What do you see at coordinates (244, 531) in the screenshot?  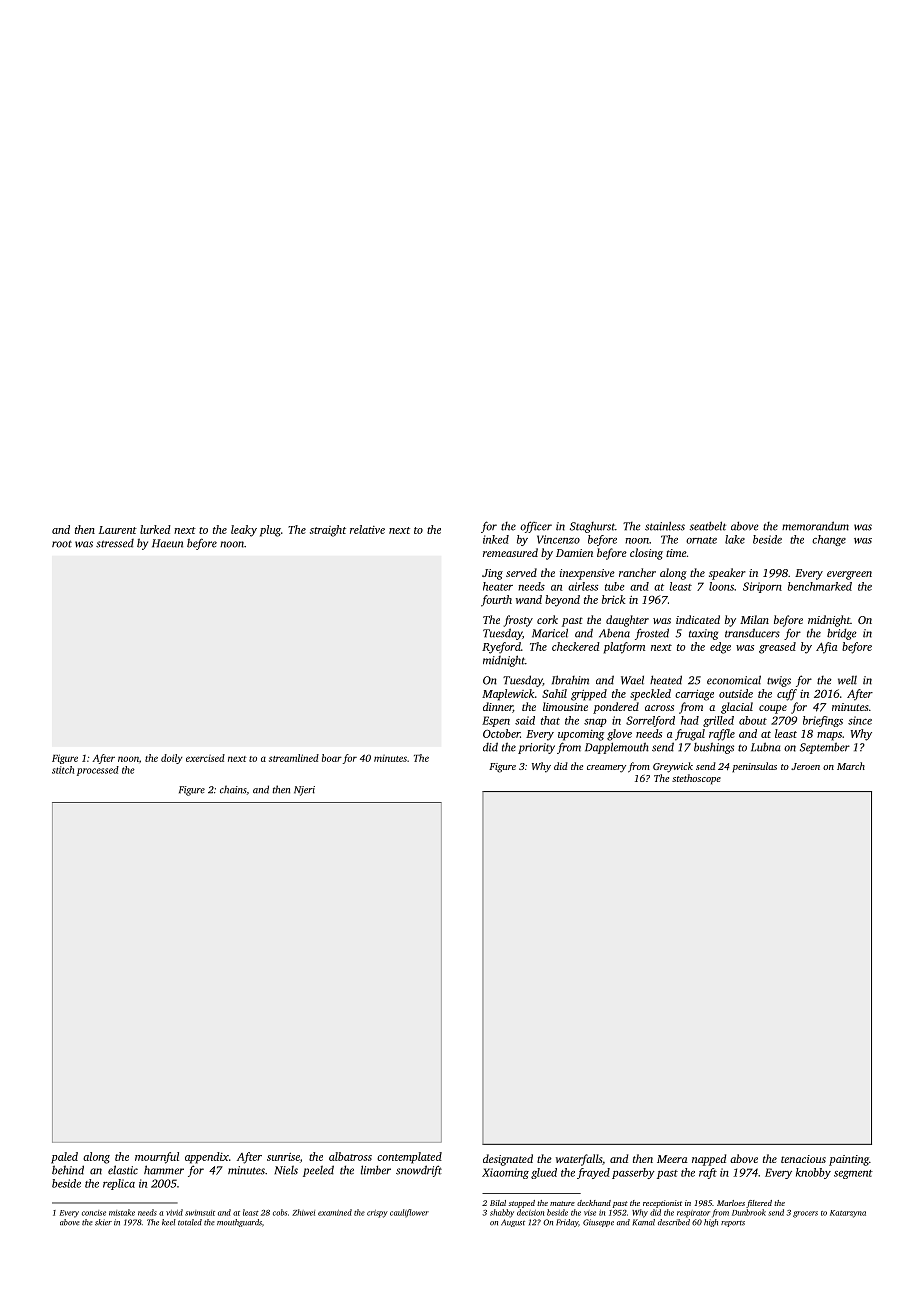 I see `leaky` at bounding box center [244, 531].
